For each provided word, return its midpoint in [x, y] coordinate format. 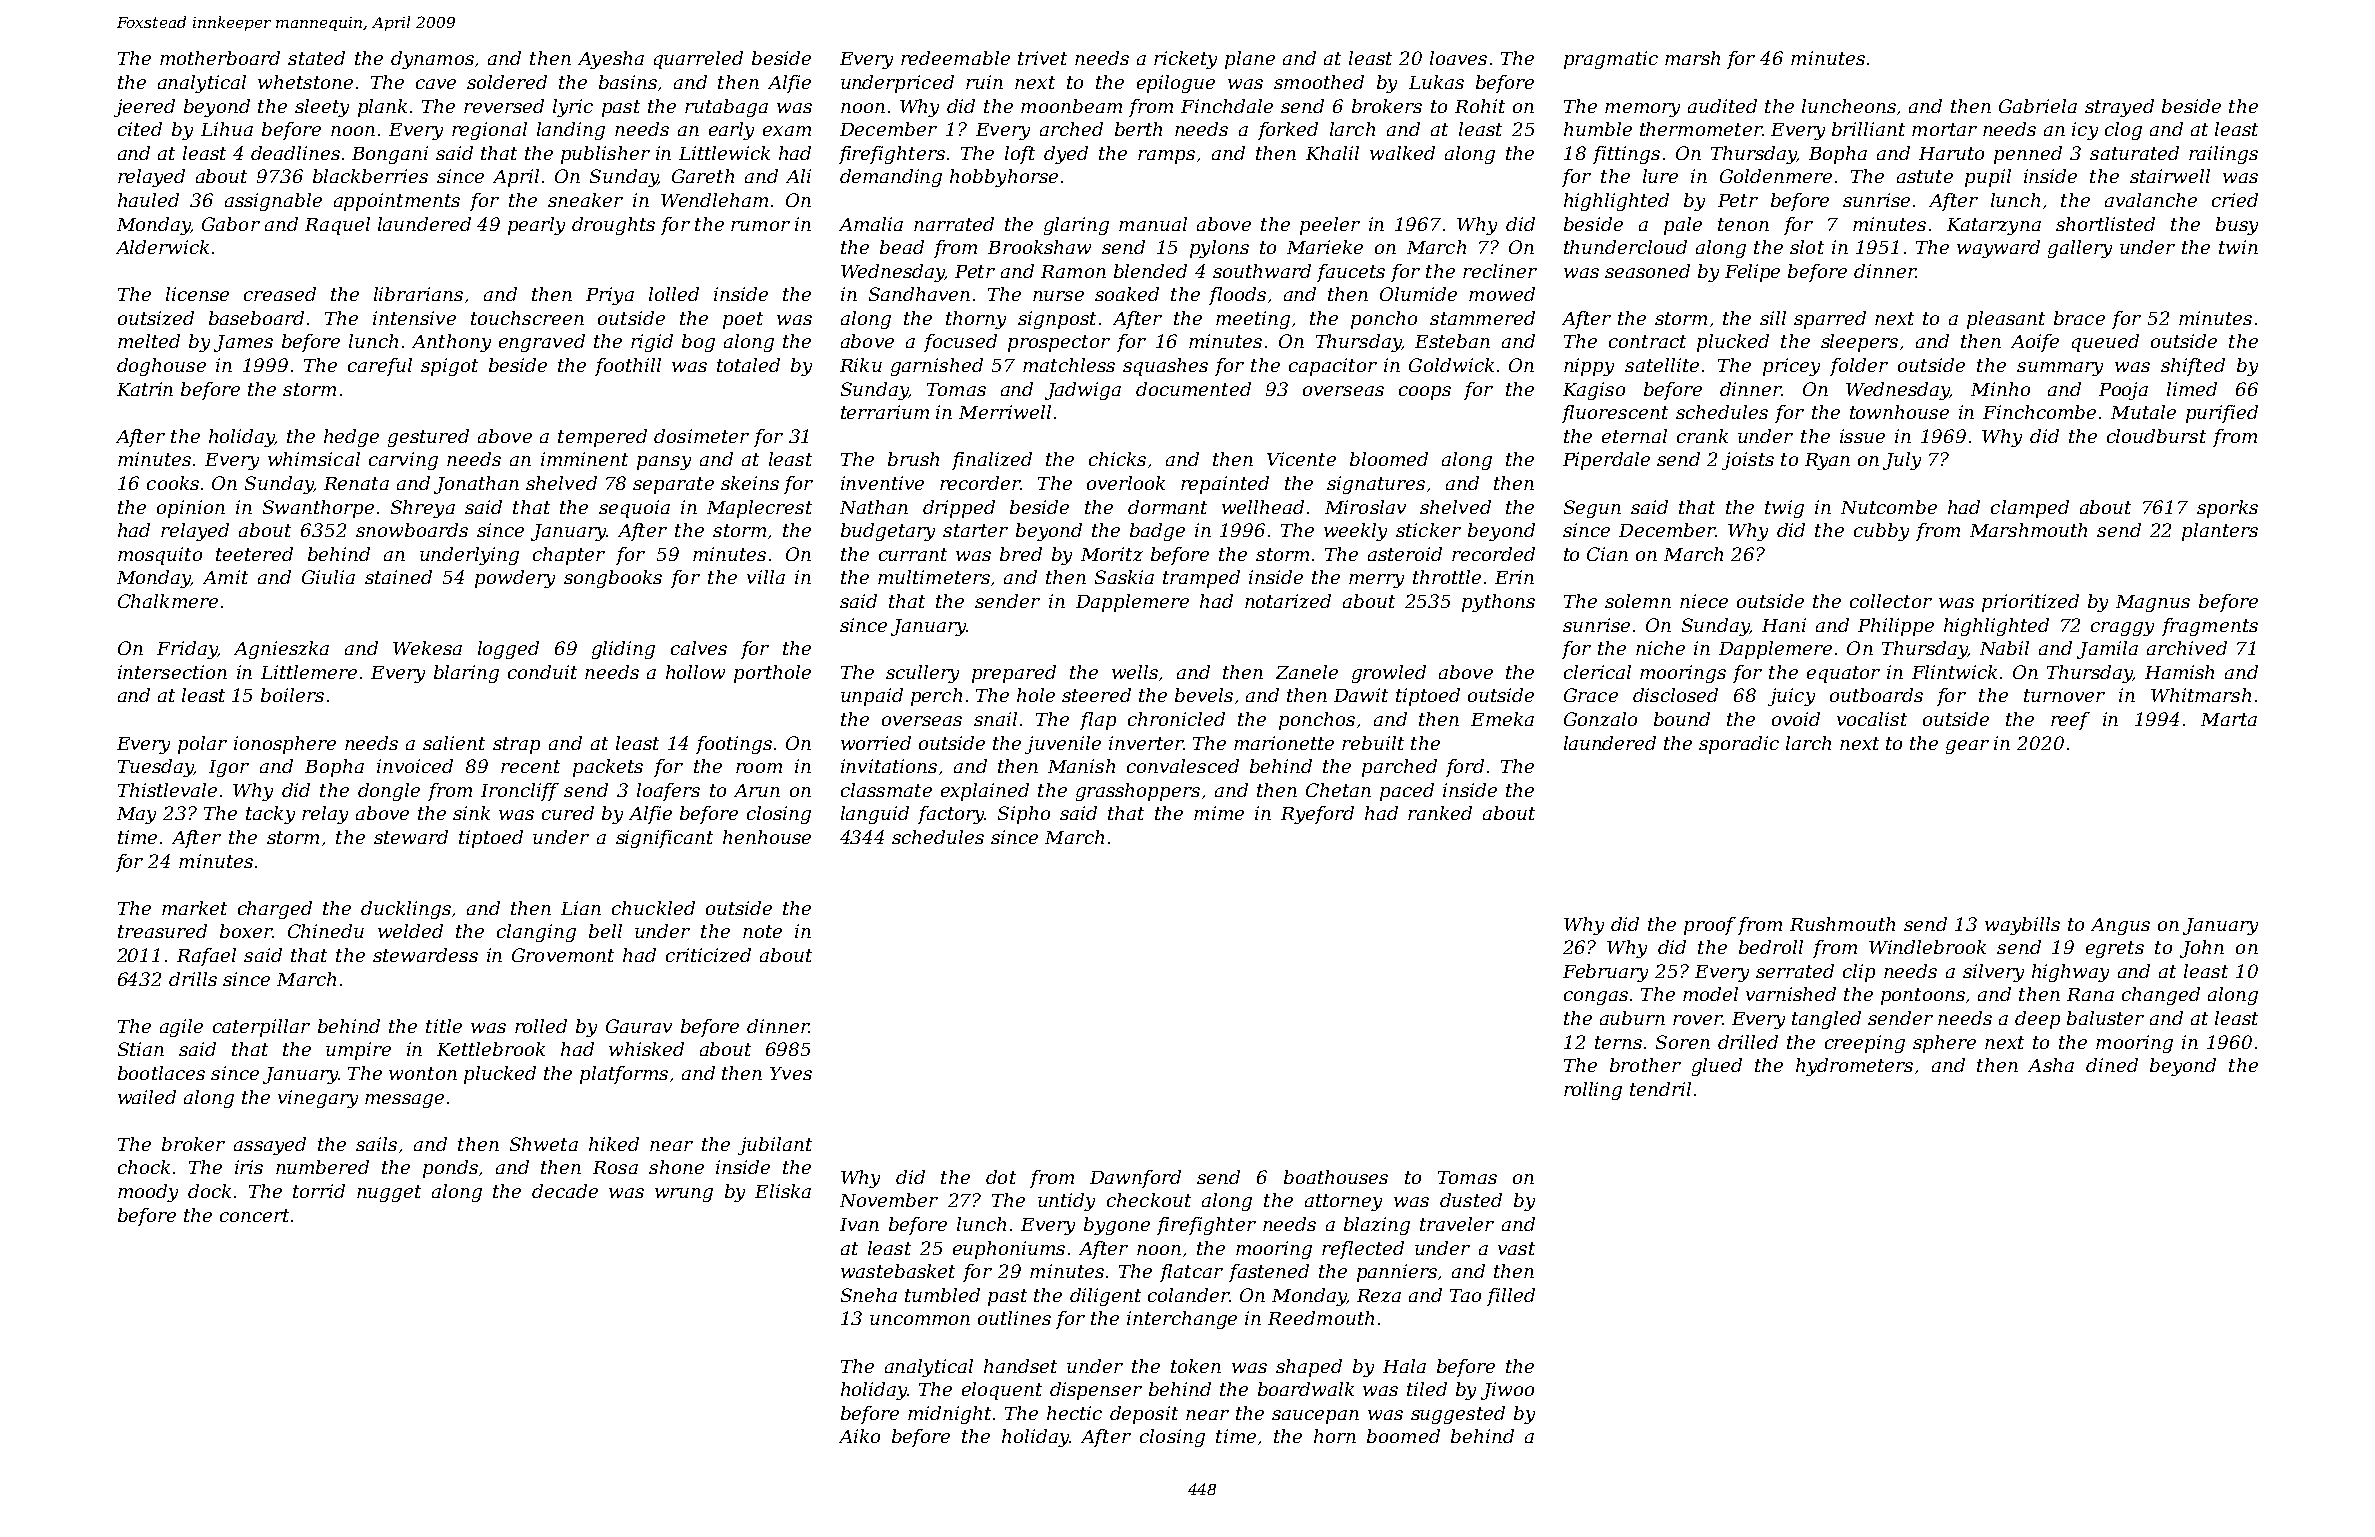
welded [410, 931]
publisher [605, 155]
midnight [949, 1415]
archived [2187, 648]
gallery [2080, 249]
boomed [1403, 1436]
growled [1389, 674]
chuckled [653, 908]
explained [985, 792]
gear [1967, 747]
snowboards [412, 530]
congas [1596, 998]
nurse [1058, 296]
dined [2112, 1065]
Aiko [859, 1436]
